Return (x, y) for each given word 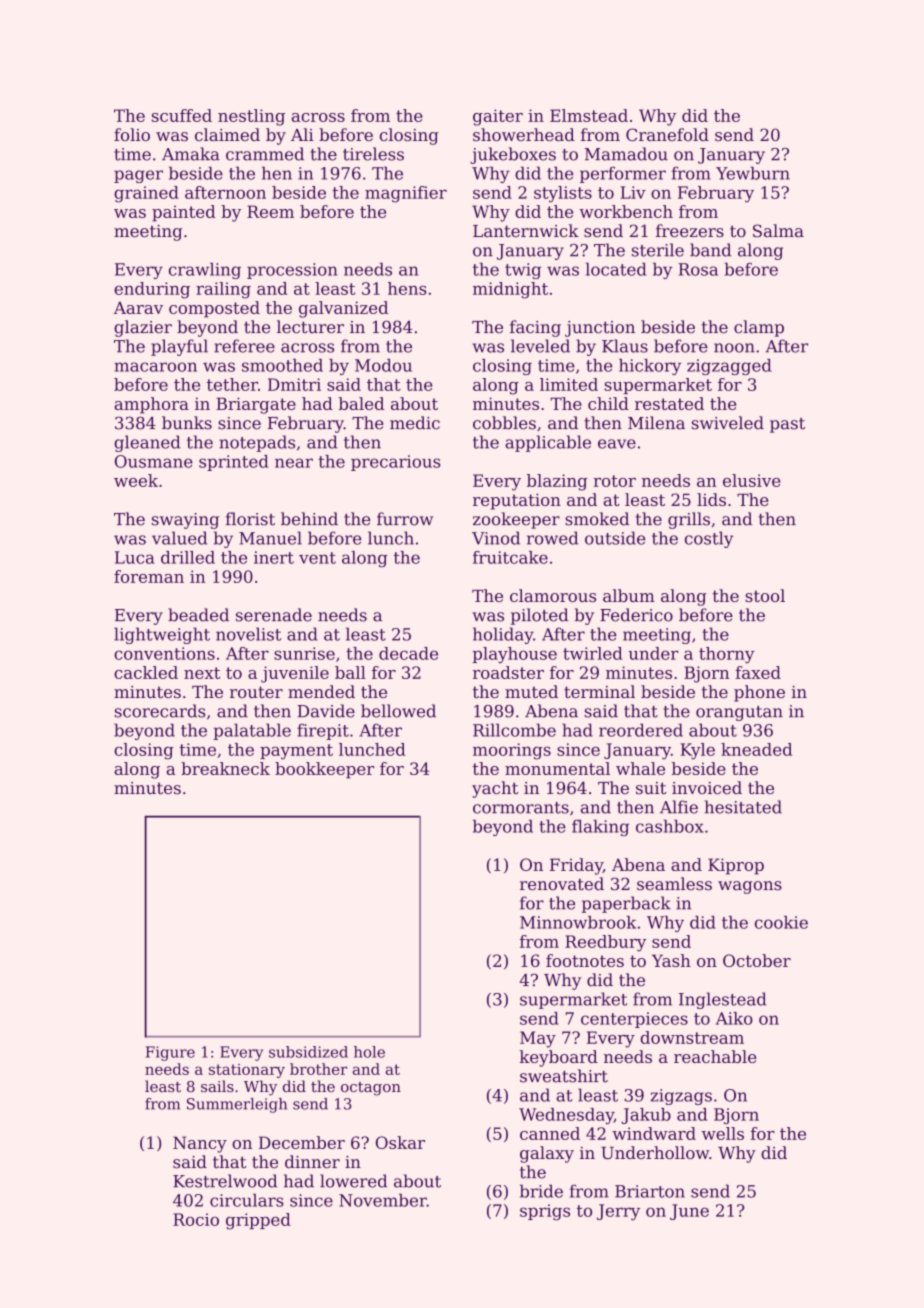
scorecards (160, 711)
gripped (258, 1221)
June (689, 1212)
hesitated (743, 807)
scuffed (182, 115)
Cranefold (667, 134)
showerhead (524, 134)
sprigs (545, 1212)
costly (709, 539)
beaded (198, 615)
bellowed (398, 711)
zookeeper (516, 520)
